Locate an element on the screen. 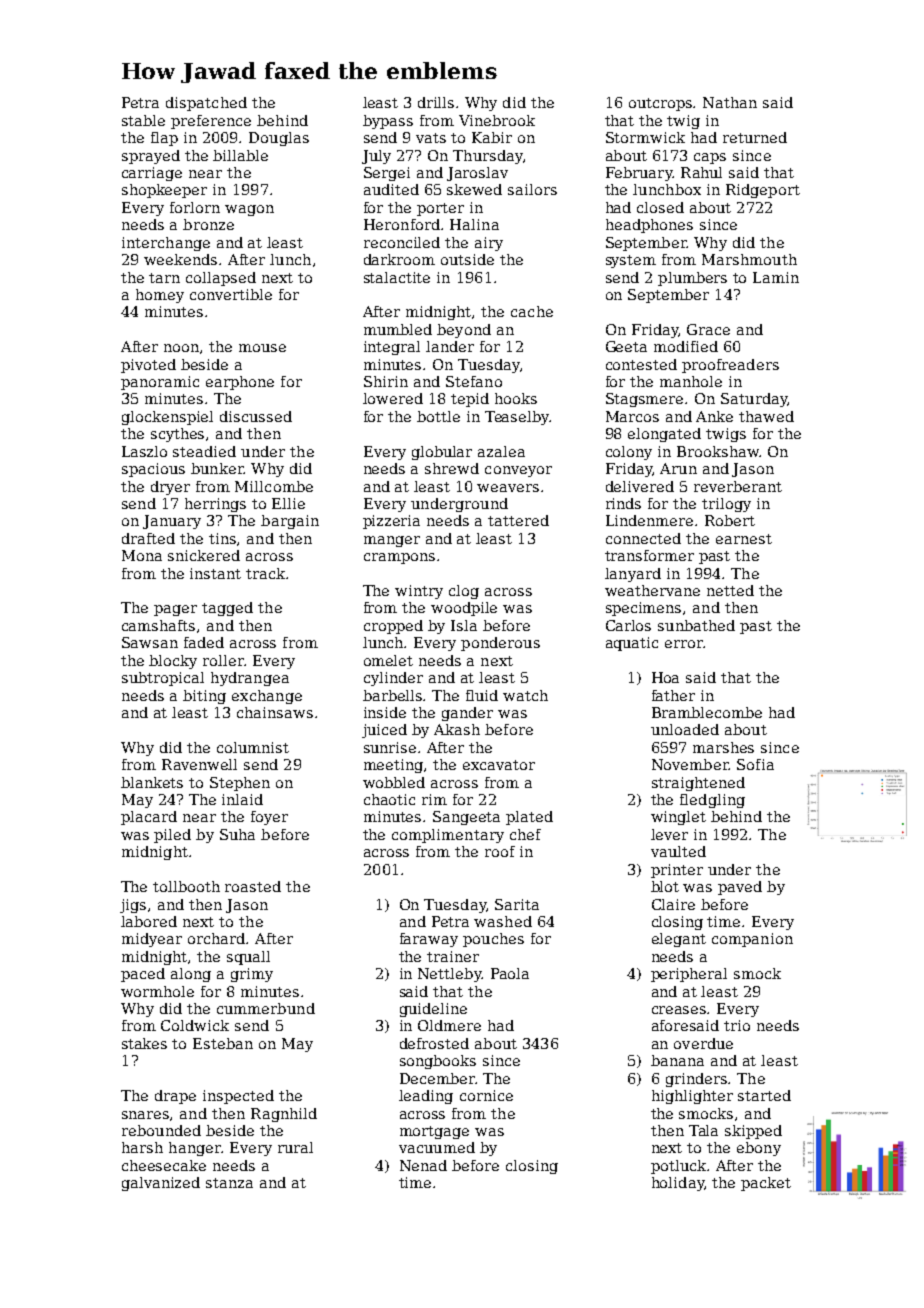 Image resolution: width=924 pixels, height=1308 pixels. outcrops is located at coordinates (661, 104).
